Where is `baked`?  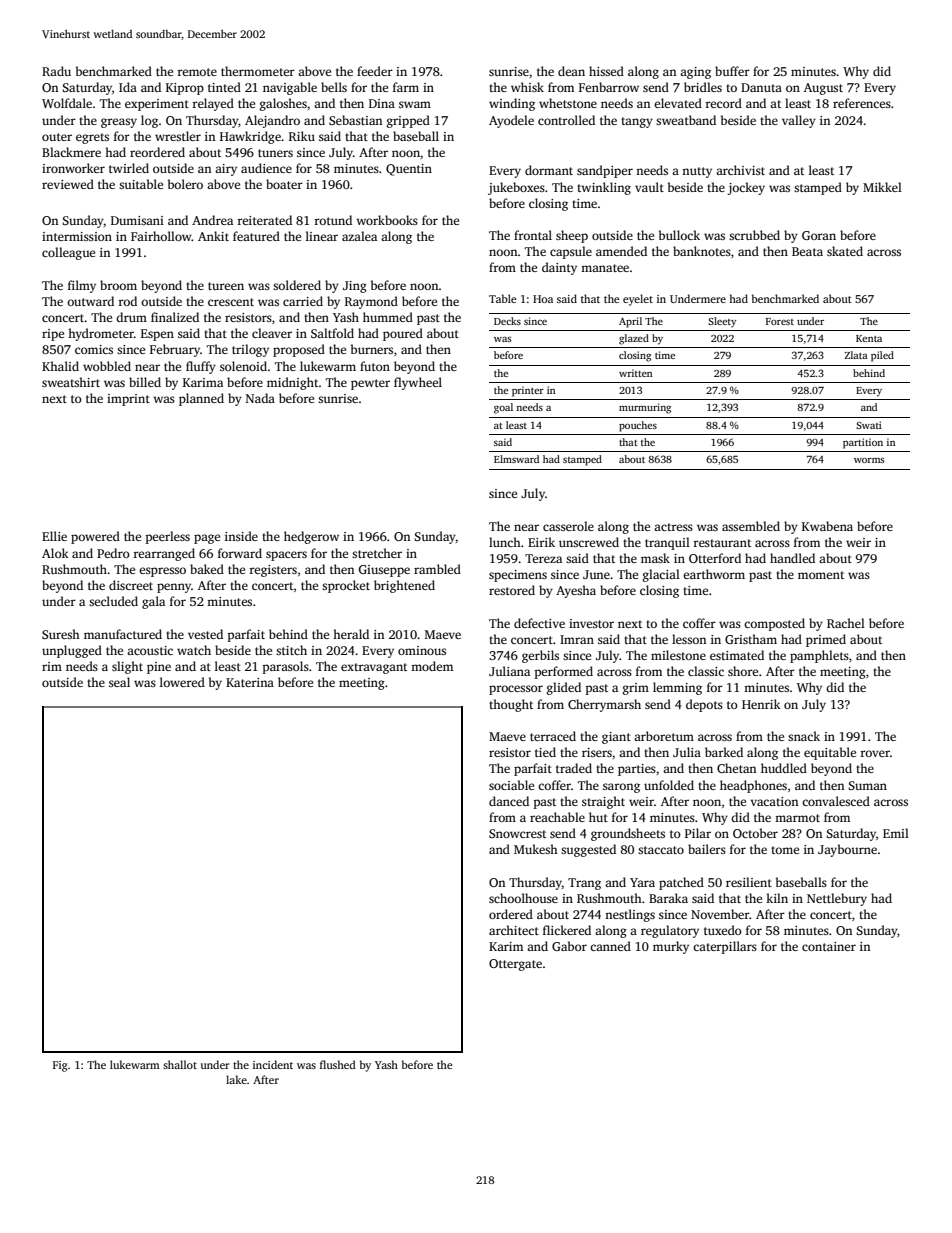 baked is located at coordinates (207, 569).
